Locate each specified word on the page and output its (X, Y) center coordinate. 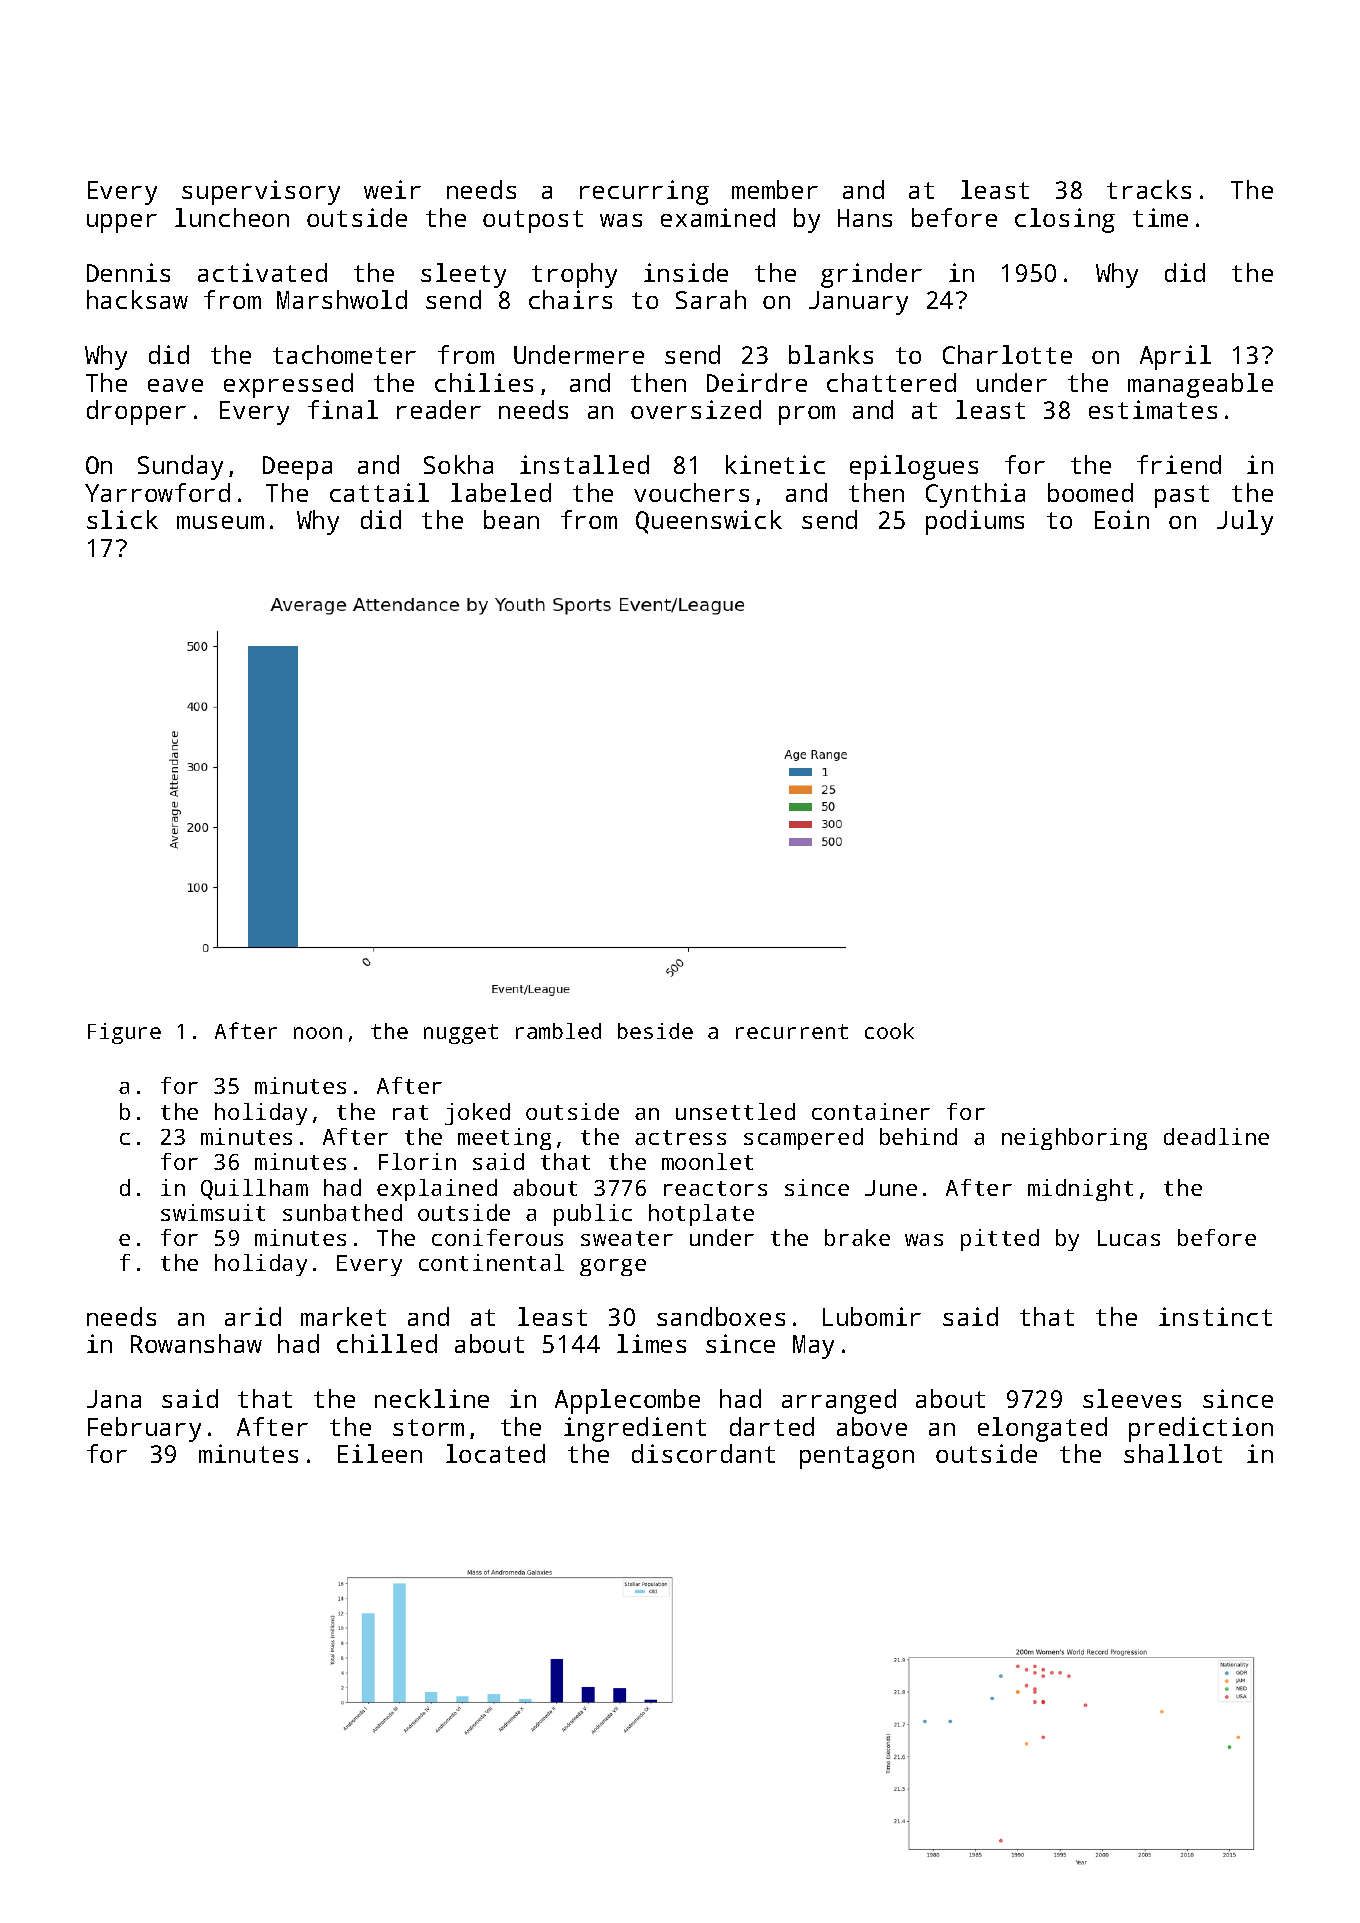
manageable (1200, 385)
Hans (865, 218)
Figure (124, 1033)
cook (889, 1031)
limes (651, 1343)
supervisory (261, 192)
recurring (644, 192)
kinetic (775, 464)
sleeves (1132, 1398)
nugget (461, 1034)
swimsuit (213, 1212)
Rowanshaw (196, 1343)
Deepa (297, 468)
